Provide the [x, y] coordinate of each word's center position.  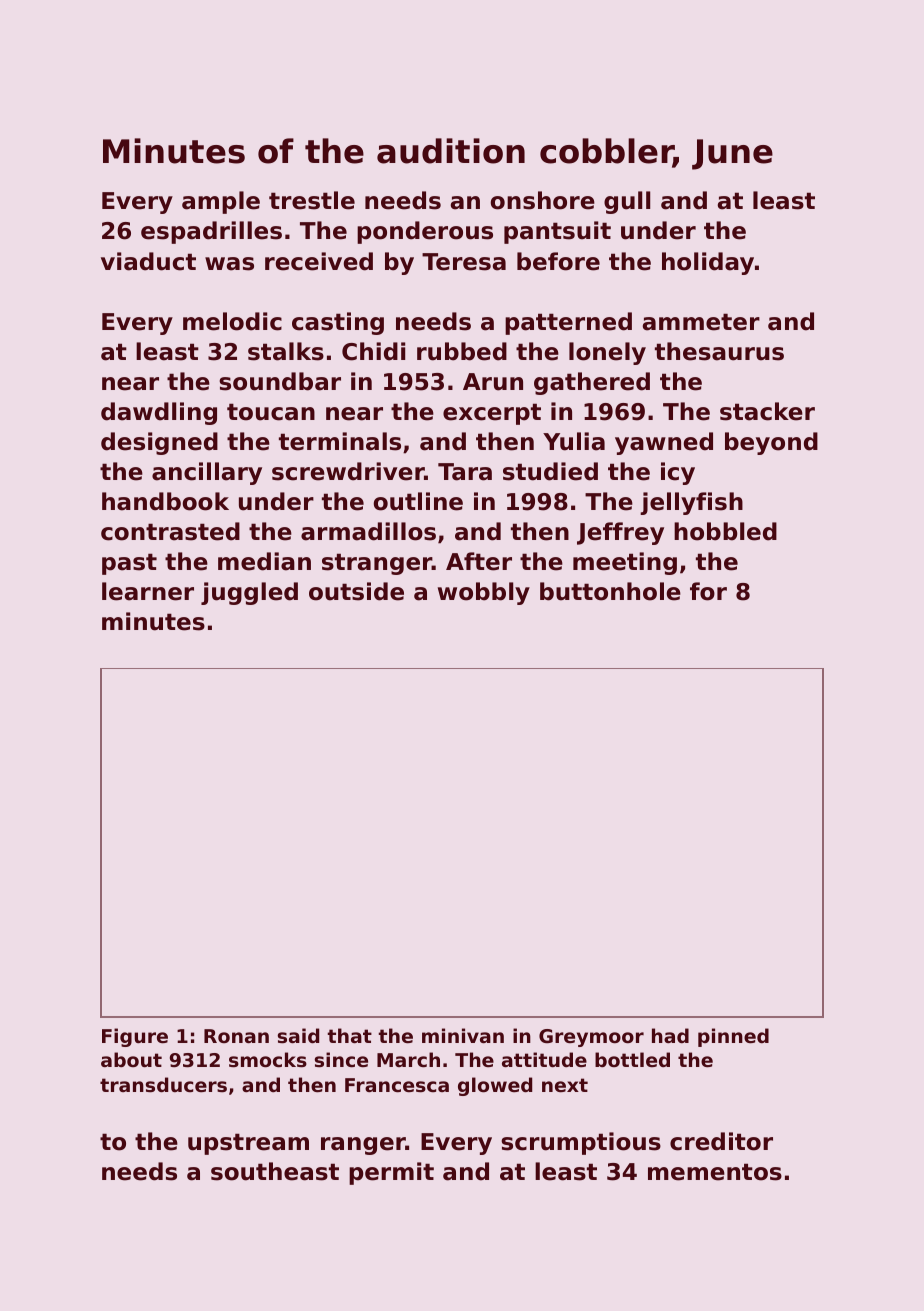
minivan [463, 1035]
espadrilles [211, 232]
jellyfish [691, 503]
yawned [664, 443]
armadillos [368, 531]
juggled [249, 593]
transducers [163, 1085]
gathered [592, 383]
